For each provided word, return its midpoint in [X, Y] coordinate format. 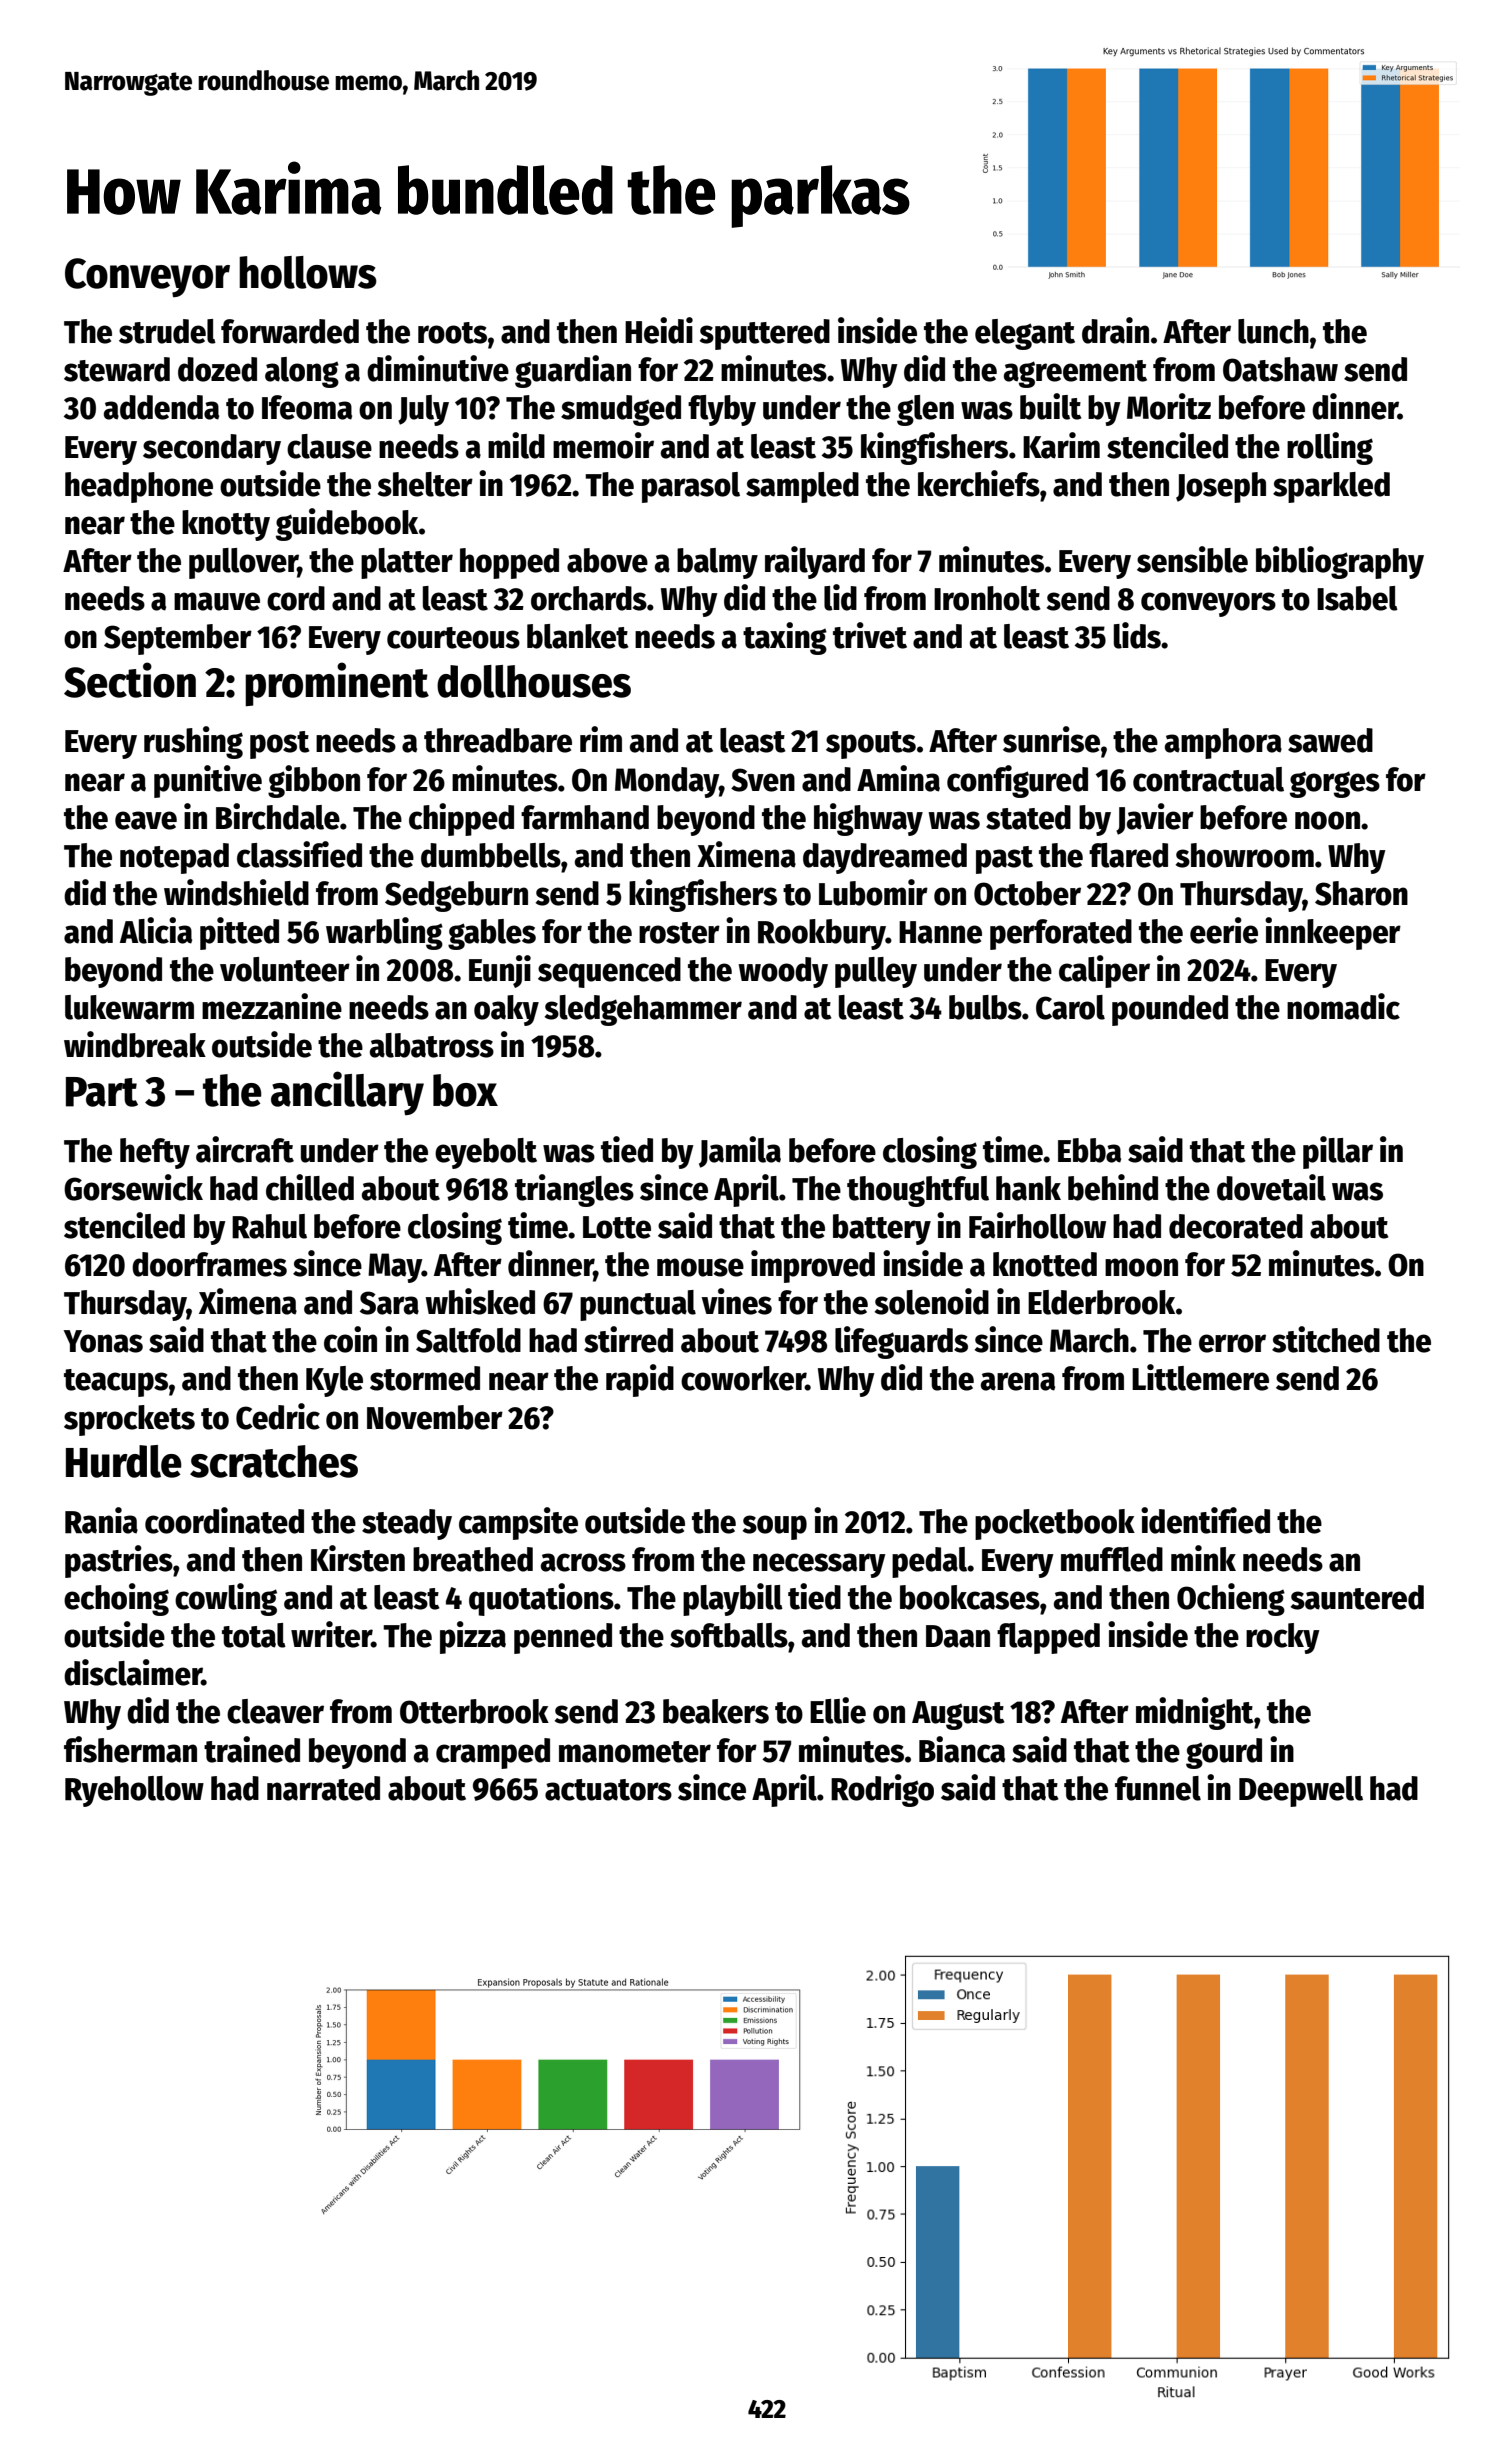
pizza [473, 1637]
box [465, 1090]
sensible [1192, 559]
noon [1327, 820]
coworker [743, 1378]
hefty [155, 1153]
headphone [139, 487]
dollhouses [534, 681]
